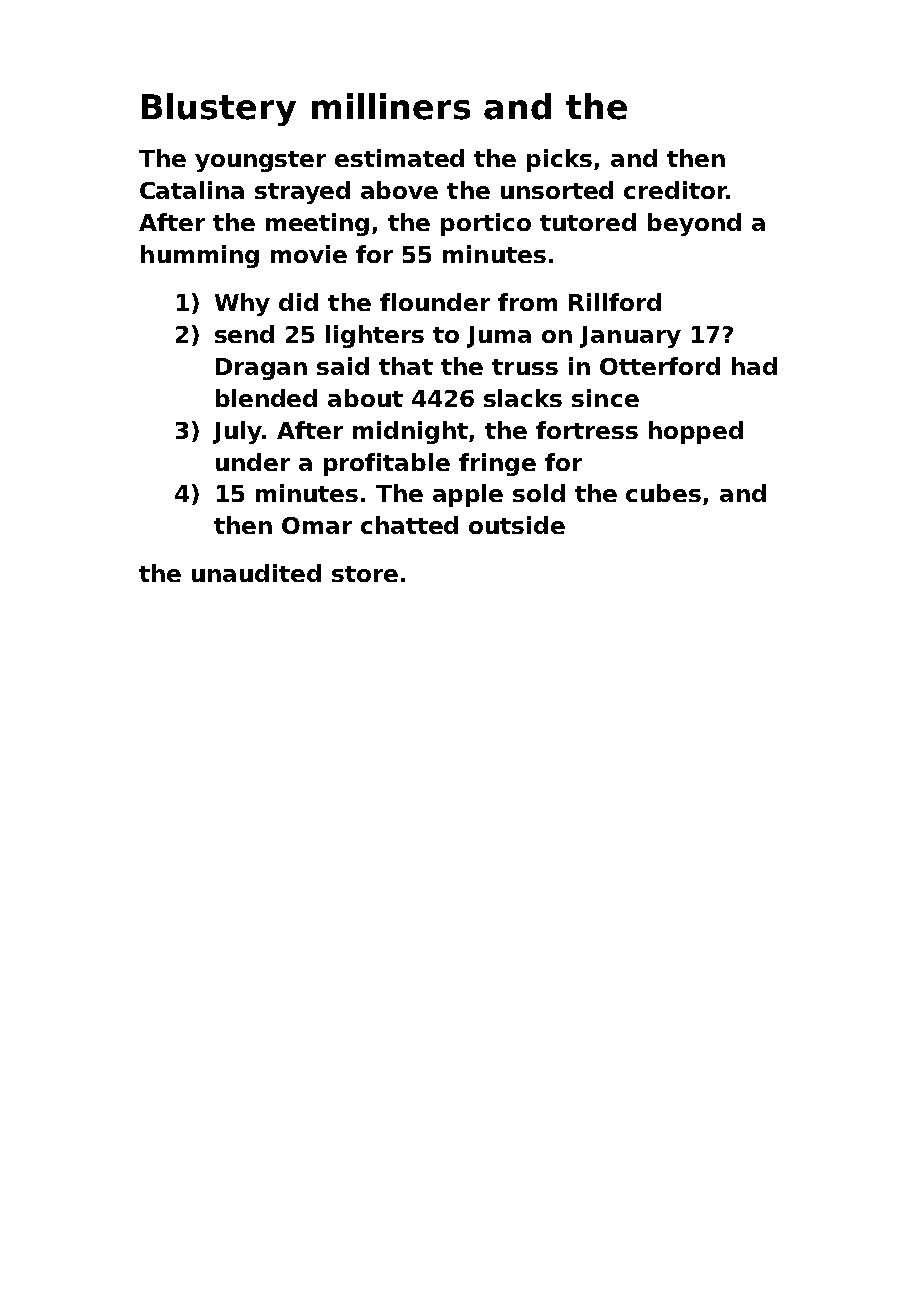  What do you see at coordinates (266, 398) in the screenshot?
I see `blended` at bounding box center [266, 398].
